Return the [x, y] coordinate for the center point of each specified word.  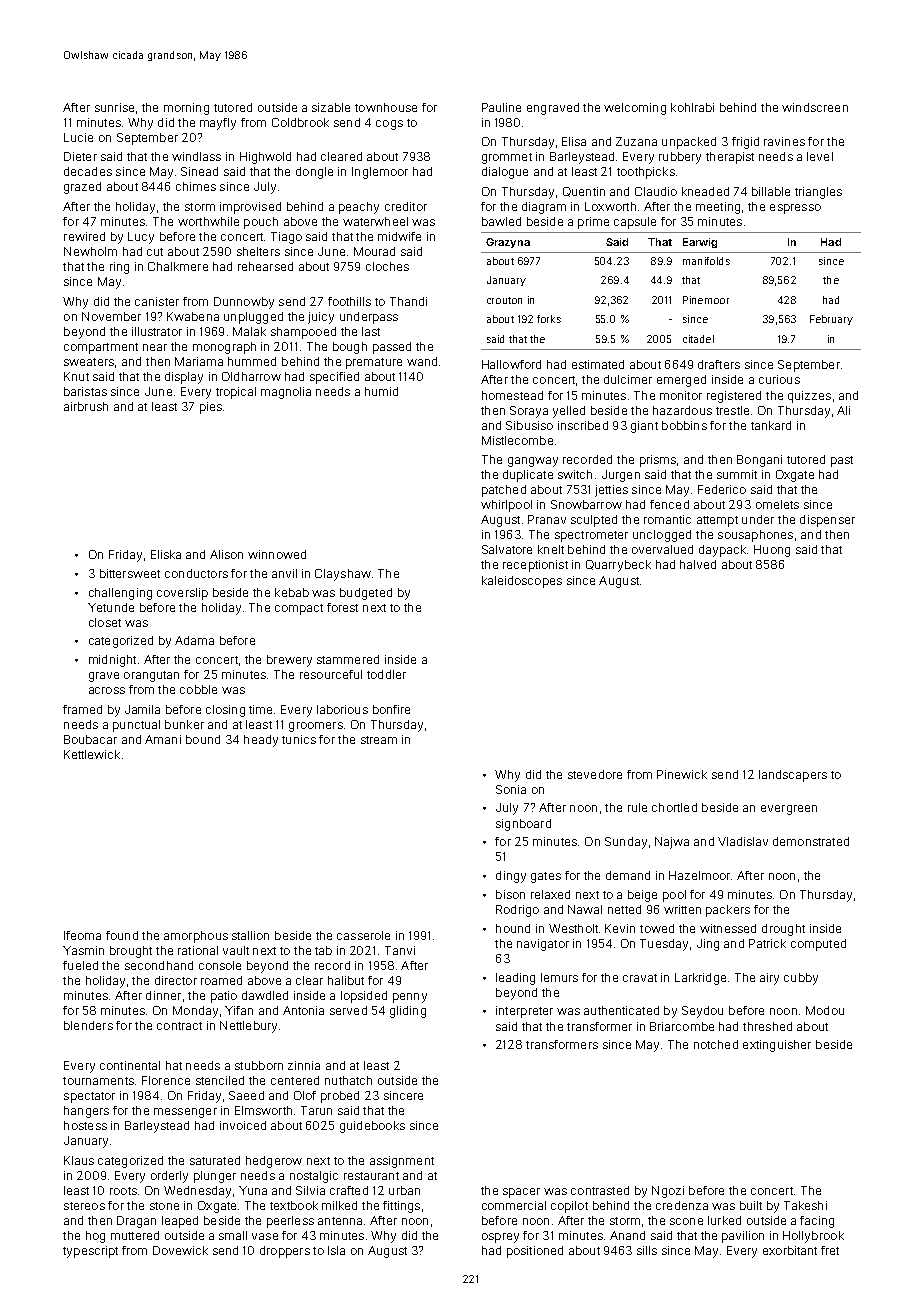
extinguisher [777, 1046]
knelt [551, 549]
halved [698, 564]
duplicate [528, 476]
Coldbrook [300, 122]
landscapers [793, 776]
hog [95, 1237]
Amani [163, 739]
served [348, 1010]
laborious [342, 709]
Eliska [166, 554]
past [842, 461]
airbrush [86, 406]
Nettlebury [248, 1027]
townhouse [386, 107]
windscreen [815, 107]
